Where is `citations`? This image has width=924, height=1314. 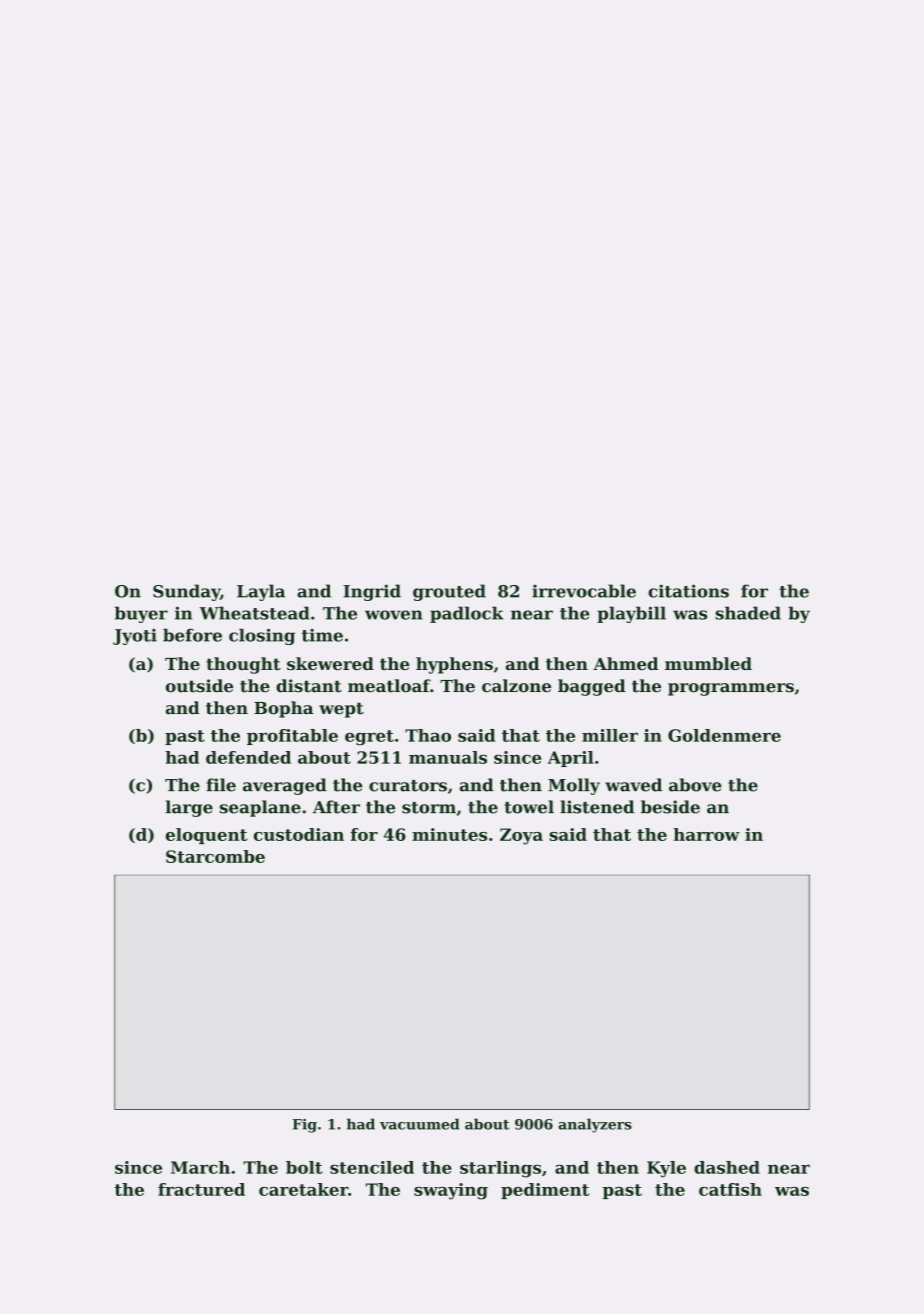 citations is located at coordinates (688, 591).
